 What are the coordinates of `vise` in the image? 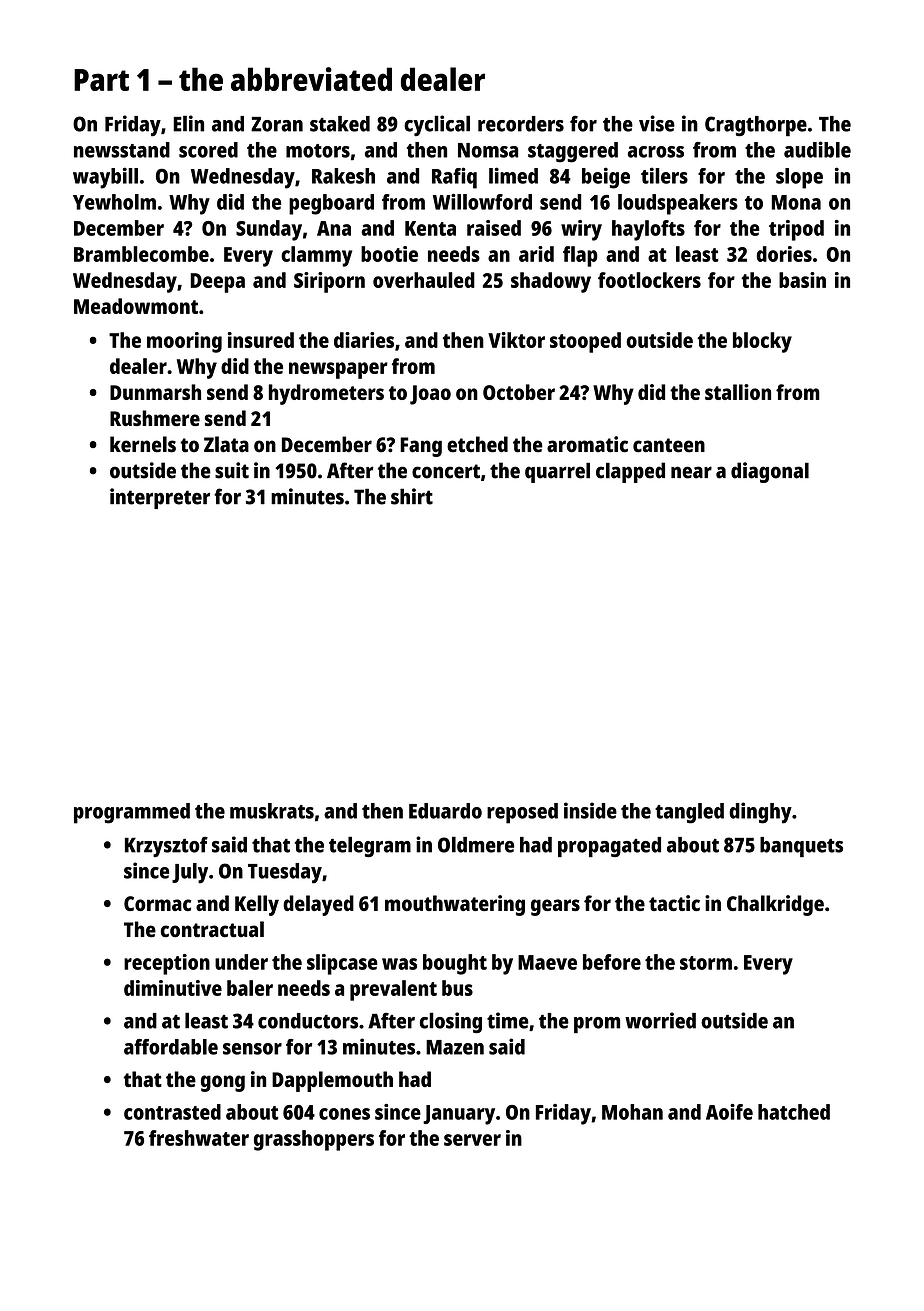 It's located at (657, 123).
